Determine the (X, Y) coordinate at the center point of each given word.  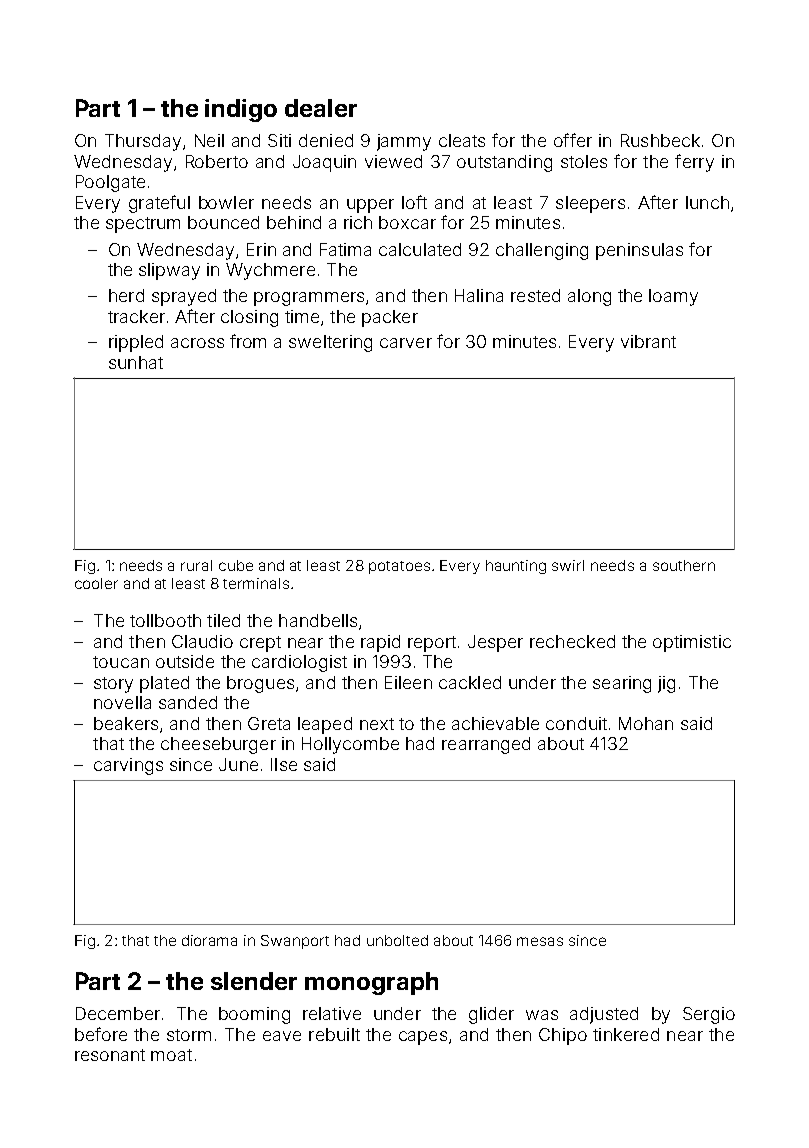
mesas (540, 941)
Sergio (709, 1015)
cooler (96, 583)
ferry (694, 163)
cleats (462, 140)
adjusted (604, 1015)
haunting (516, 567)
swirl (568, 565)
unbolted (397, 940)
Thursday (143, 142)
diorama (209, 940)
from (248, 341)
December (118, 1013)
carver (406, 343)
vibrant (648, 341)
